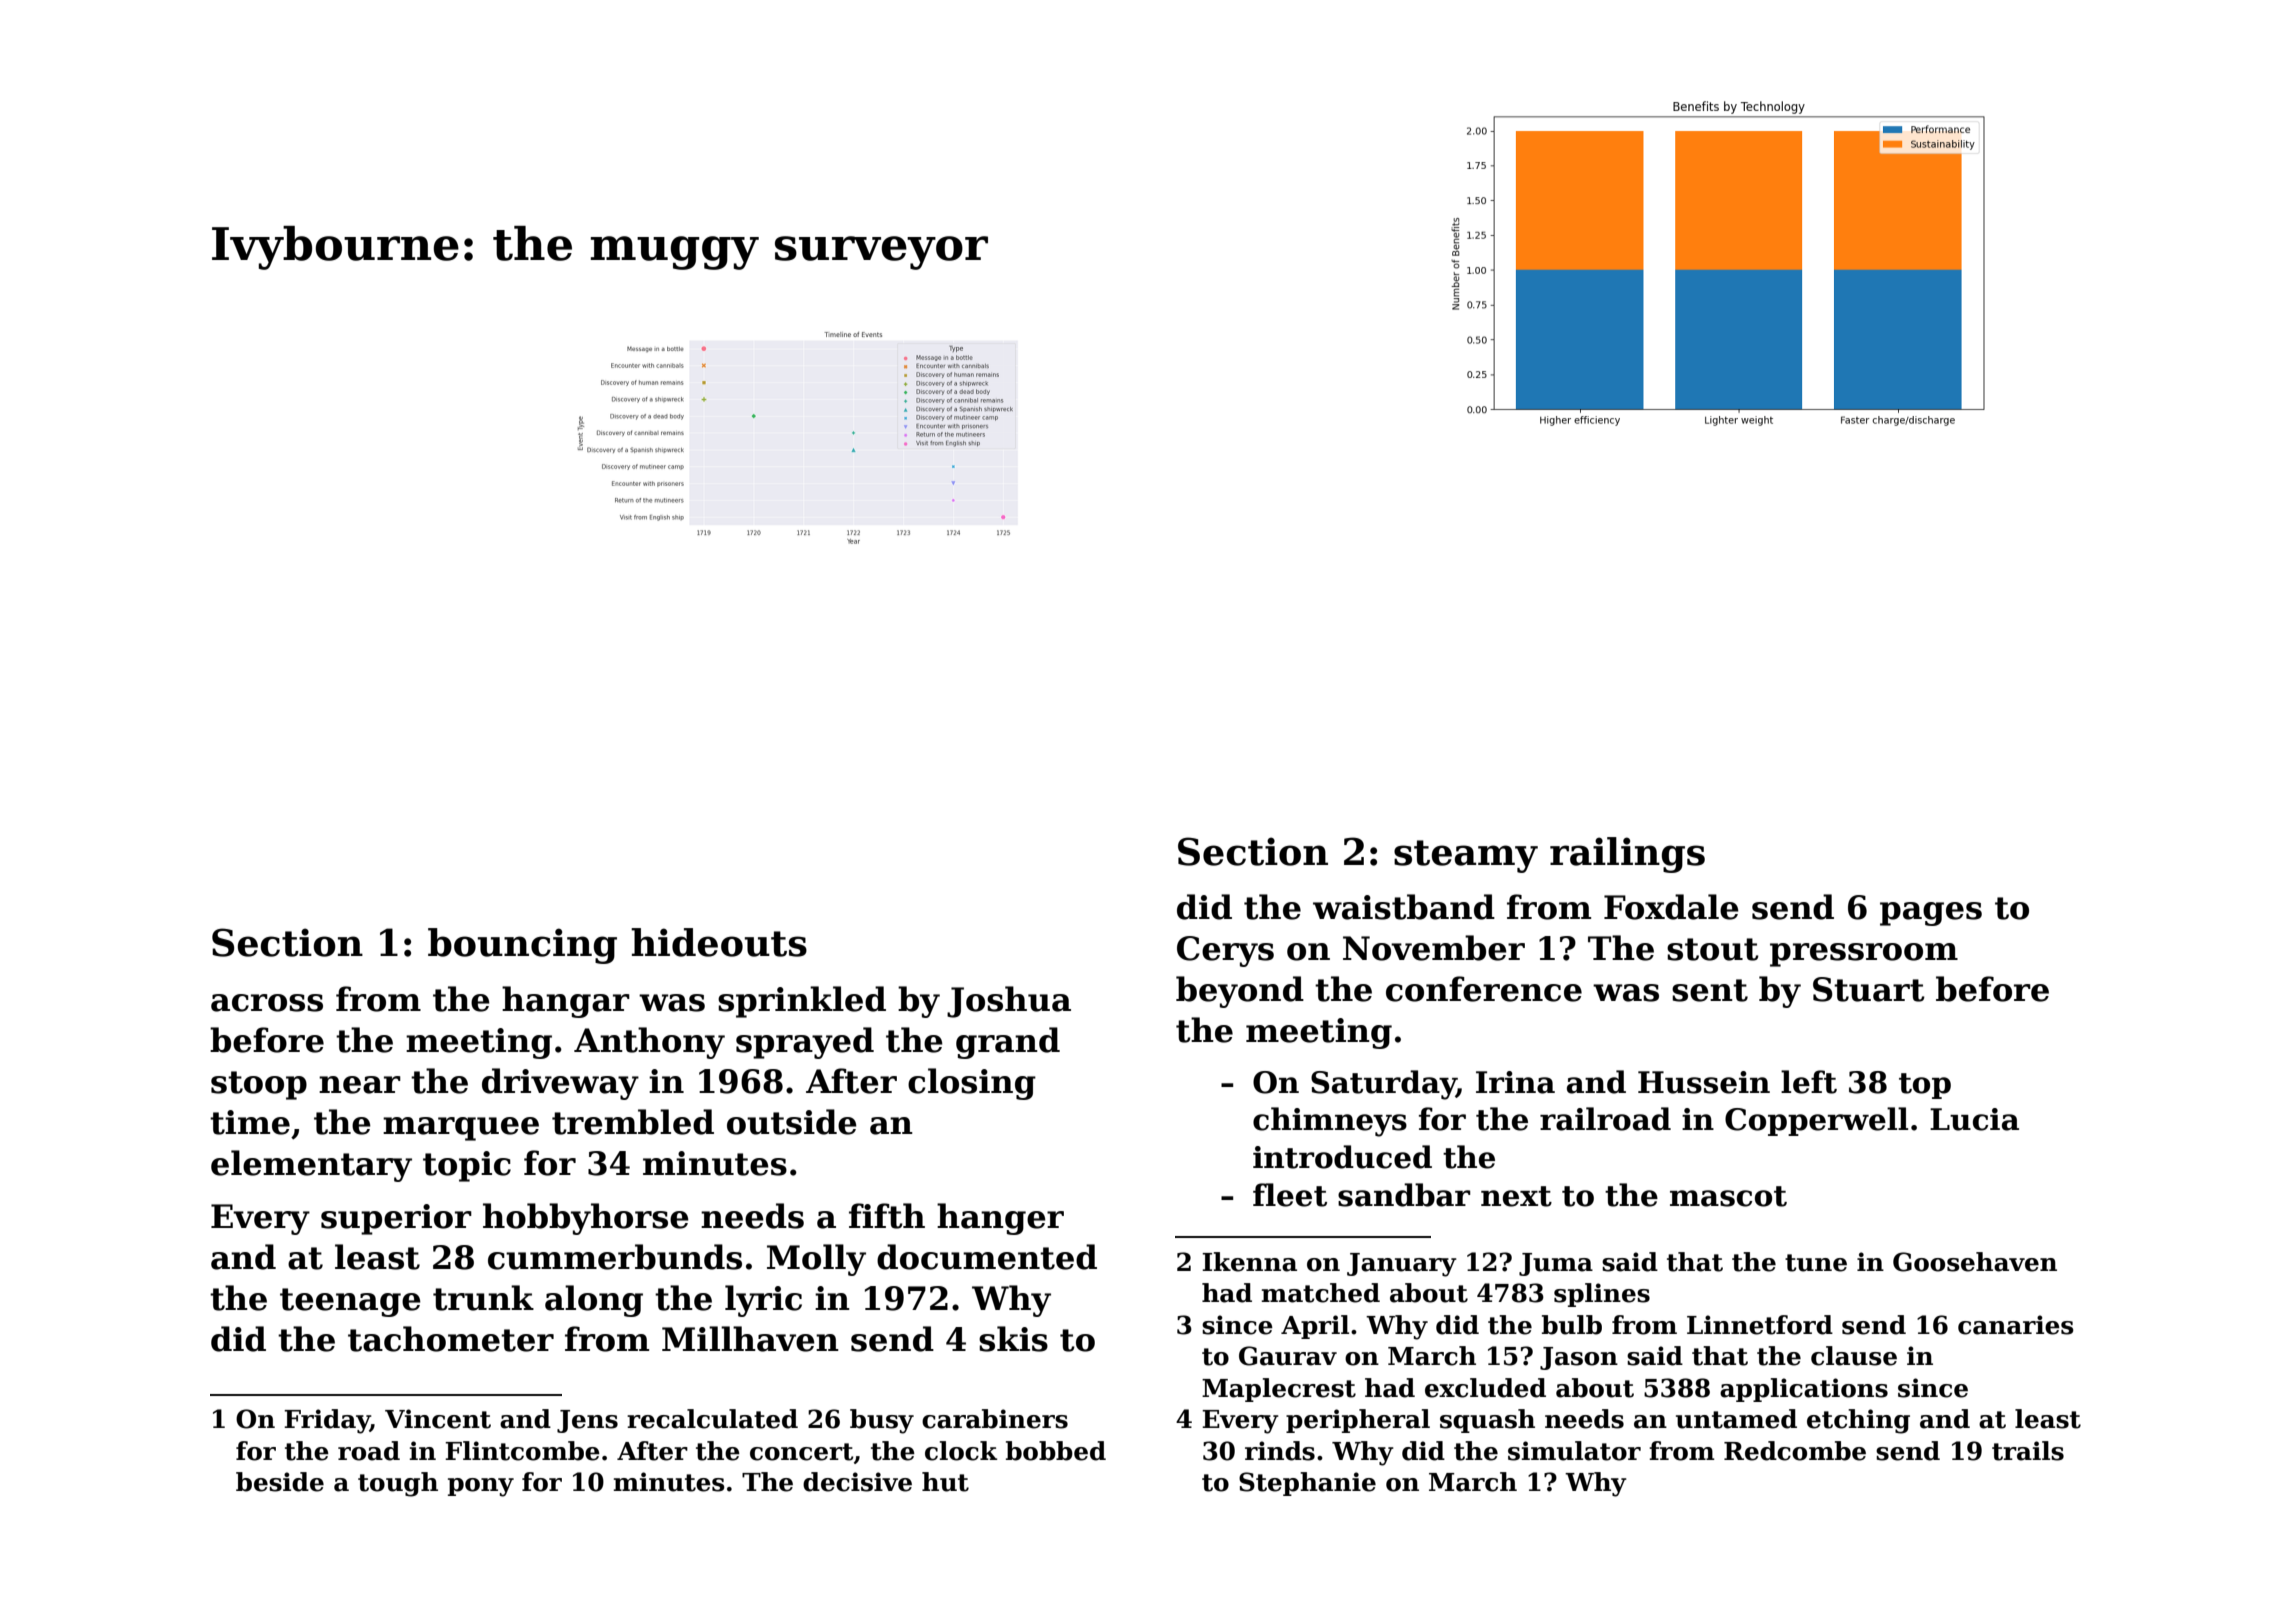 This image has width=2292, height=1620. Describe the element at coordinates (1795, 1451) in the image. I see `Redcombe` at that location.
